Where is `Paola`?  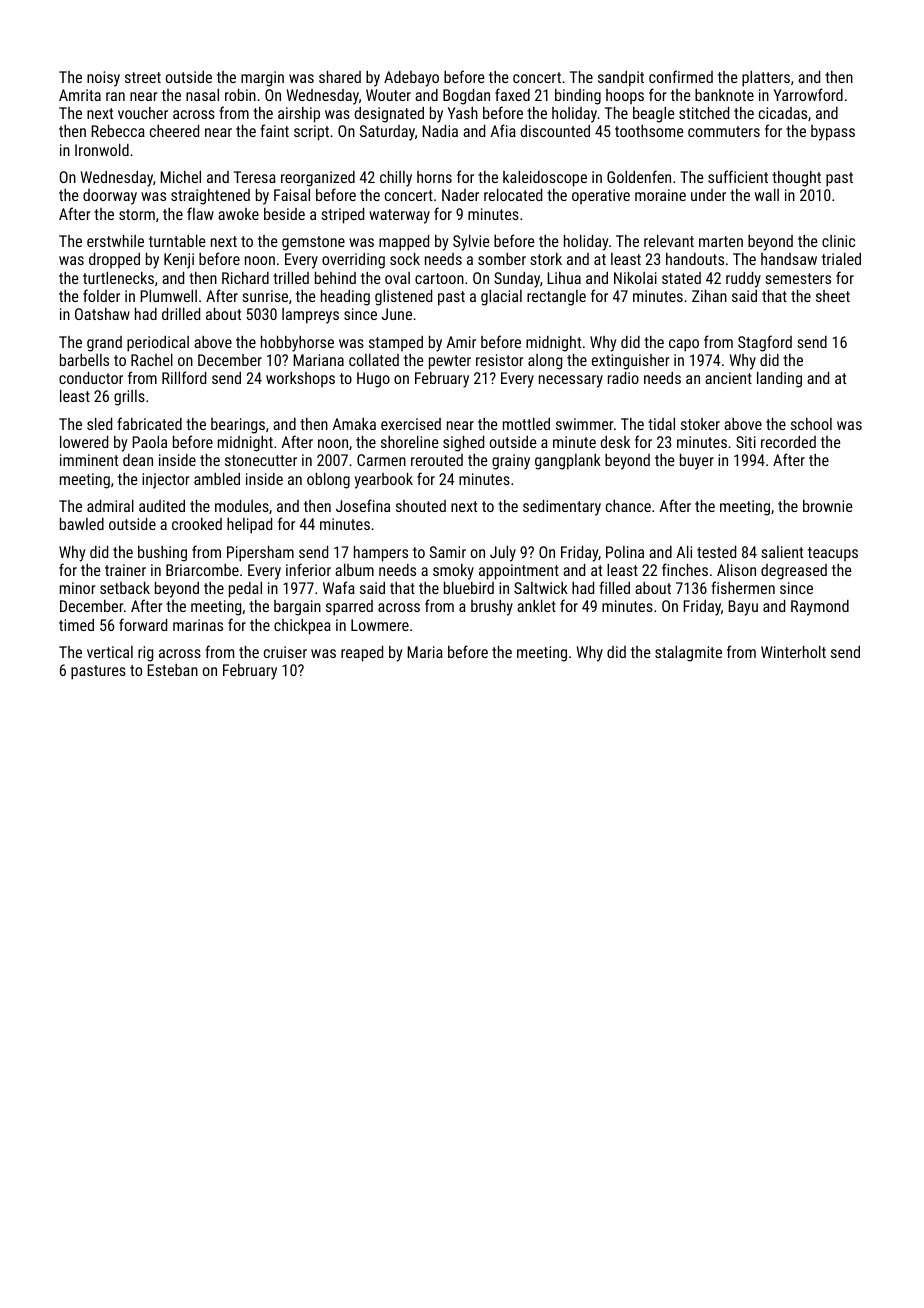
Paola is located at coordinates (149, 442).
